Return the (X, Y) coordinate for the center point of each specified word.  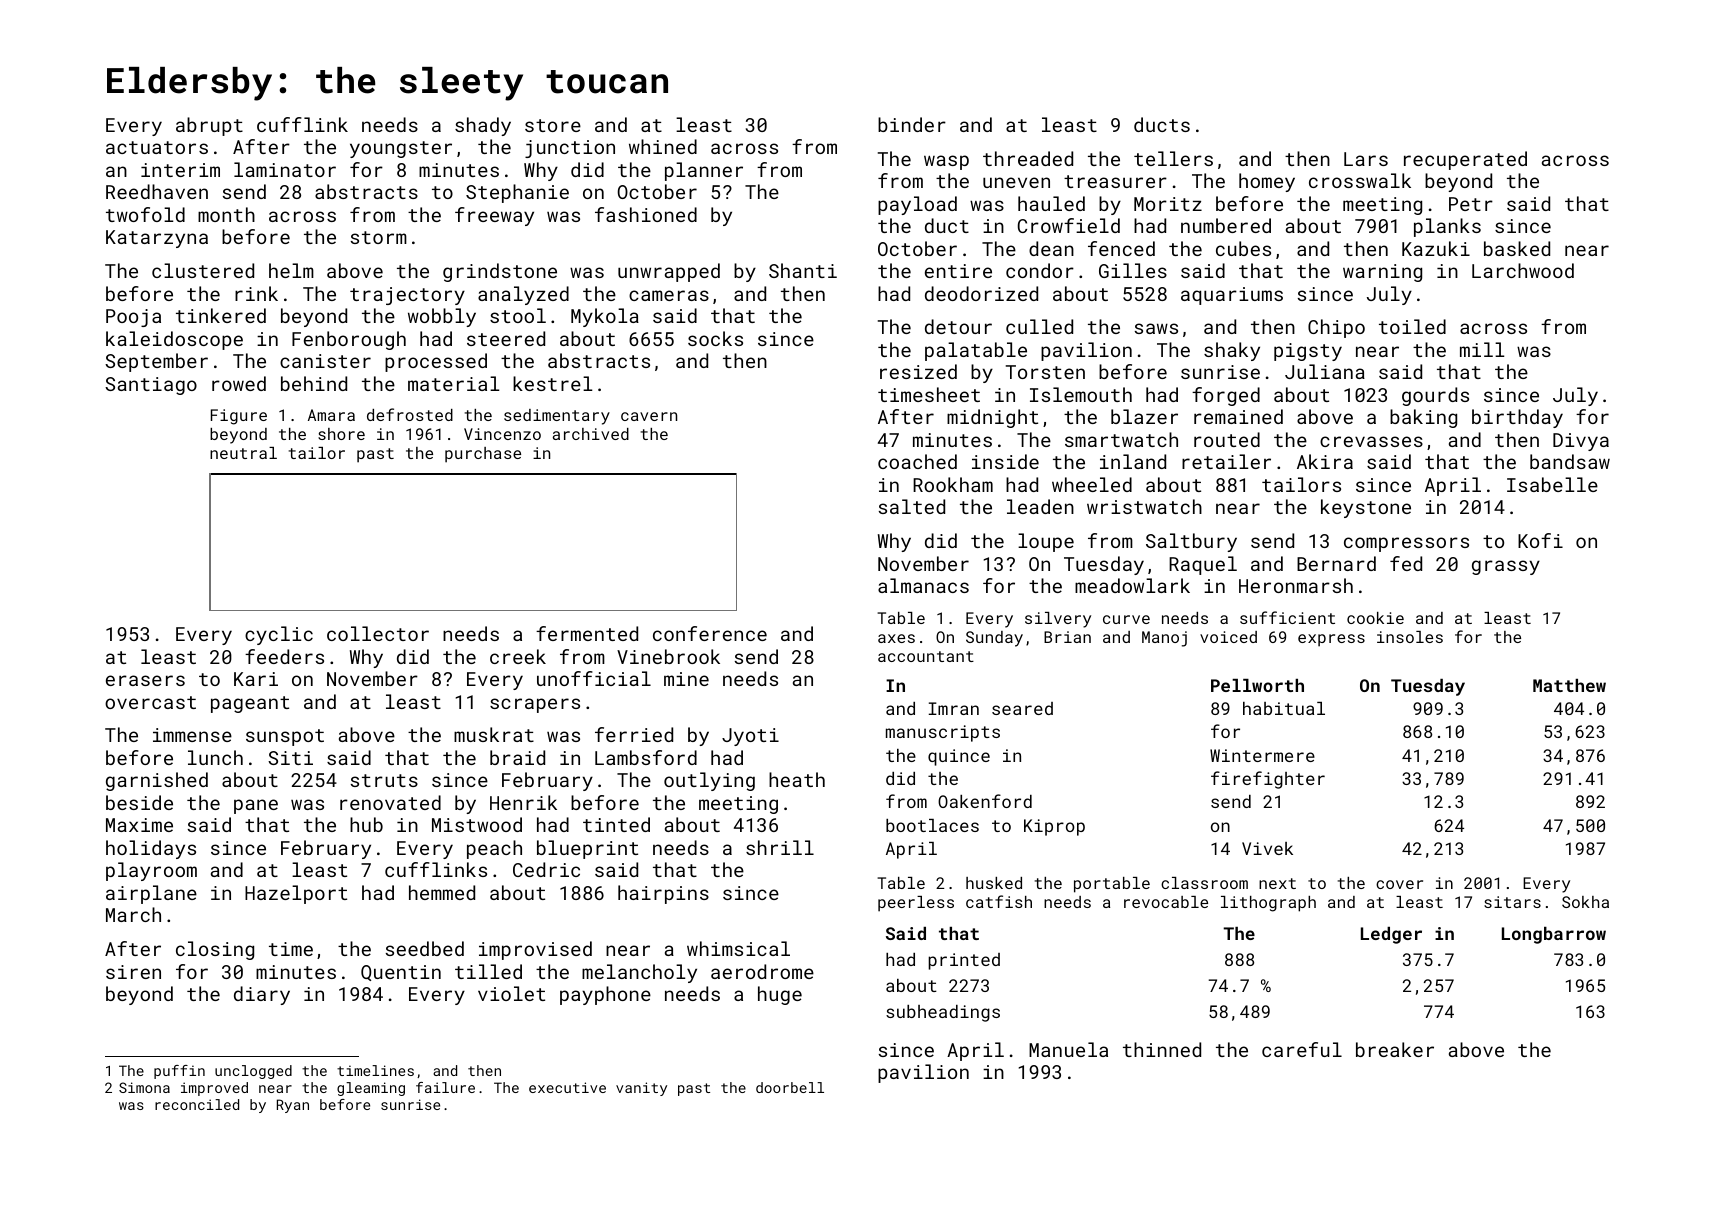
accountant (926, 656)
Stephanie (517, 193)
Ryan (293, 1106)
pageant (250, 704)
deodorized (981, 293)
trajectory (407, 296)
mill (1482, 349)
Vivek (1267, 848)
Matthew (1569, 685)
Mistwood (477, 824)
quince (959, 757)
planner (704, 171)
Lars (1366, 159)
